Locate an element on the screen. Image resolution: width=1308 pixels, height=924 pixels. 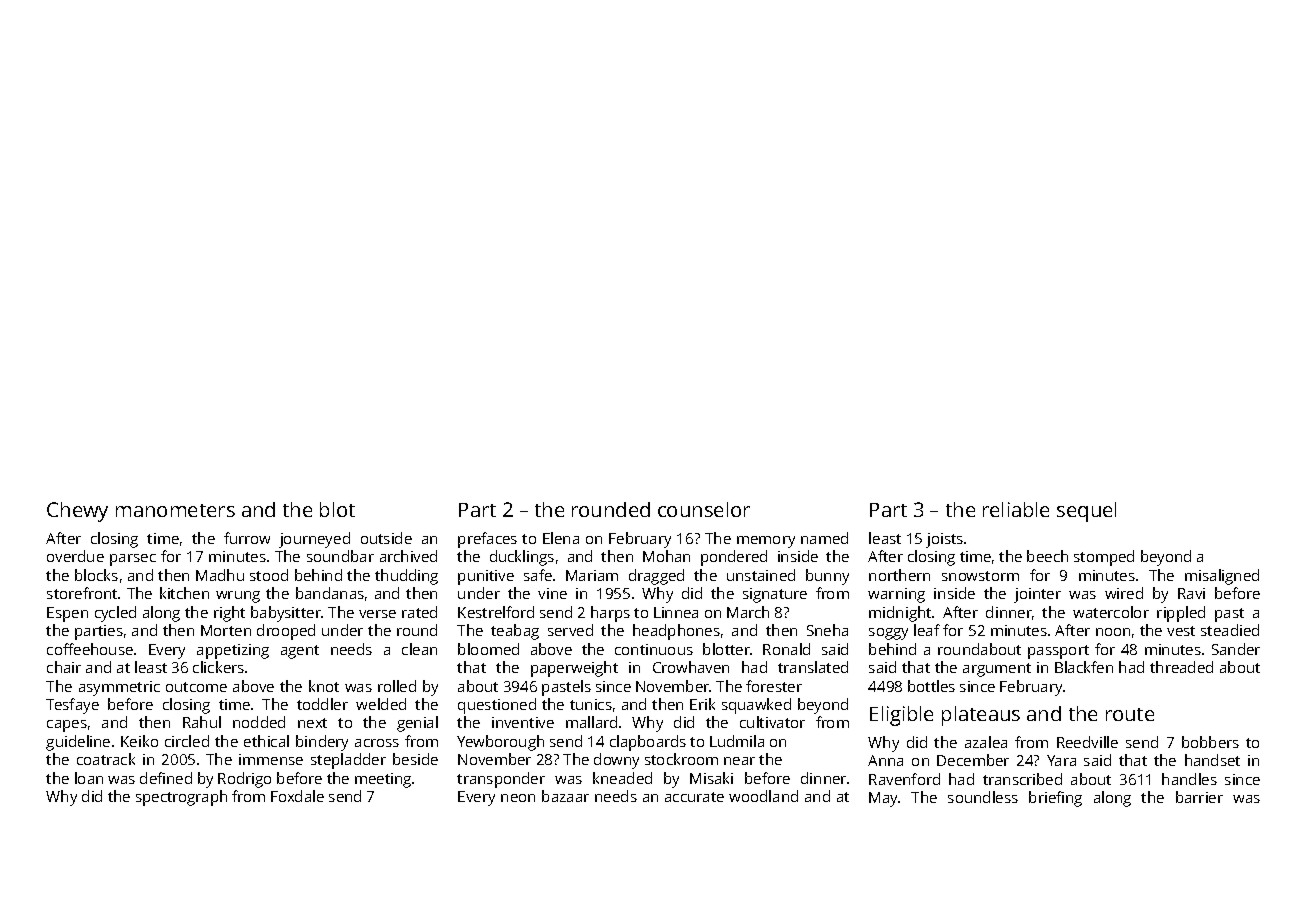
furrow is located at coordinates (247, 538).
